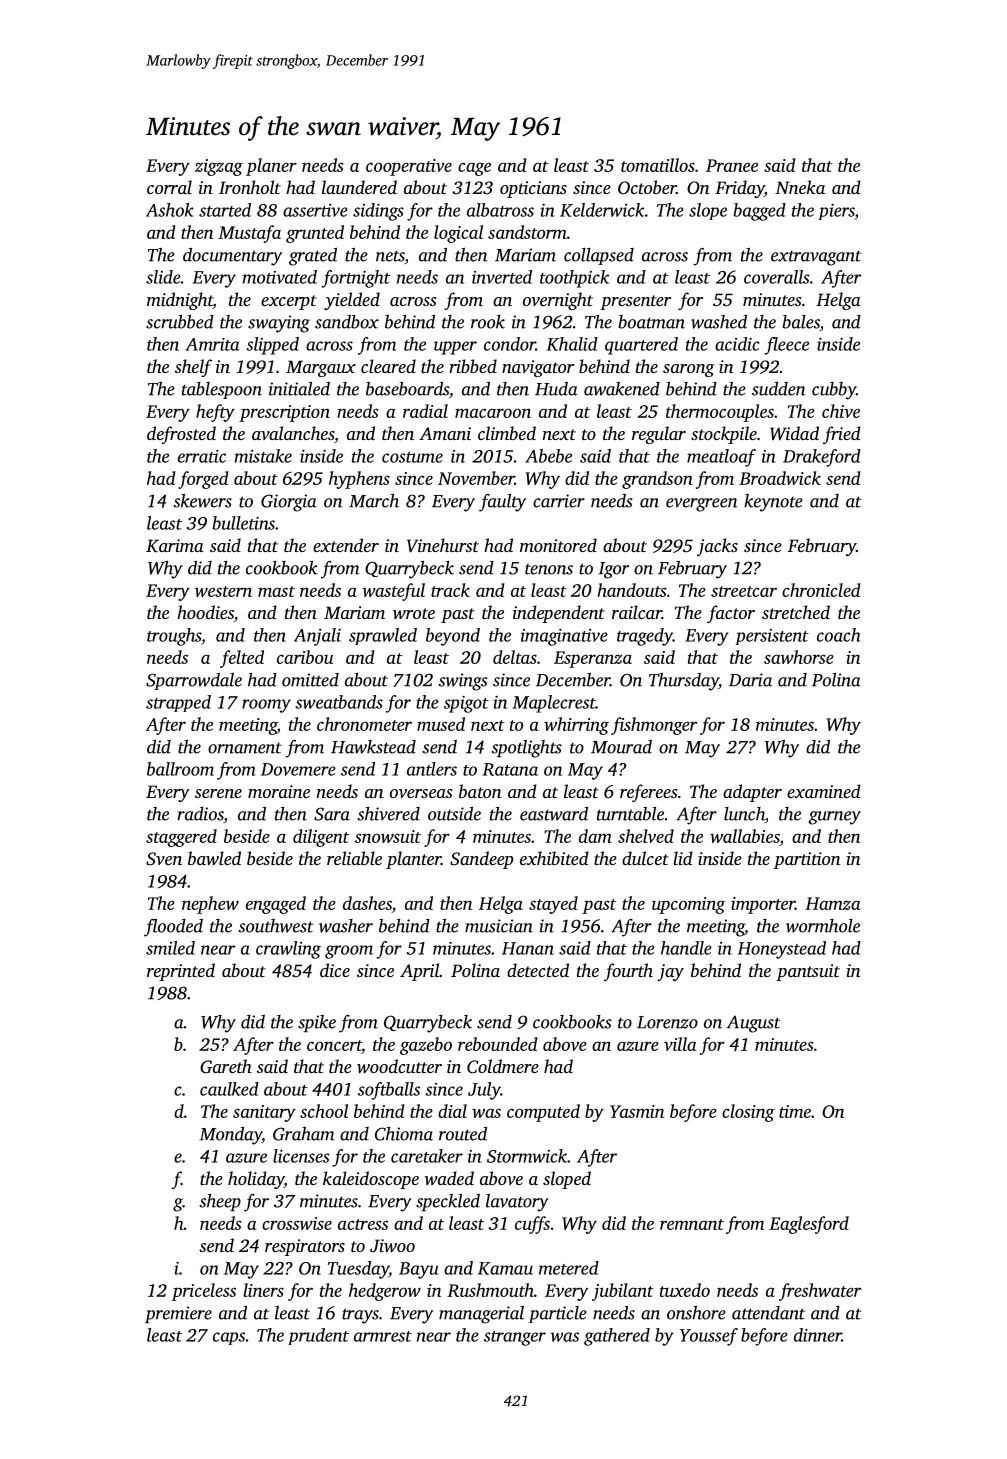 The height and width of the screenshot is (1459, 1007). What do you see at coordinates (230, 1136) in the screenshot?
I see `Monday` at bounding box center [230, 1136].
